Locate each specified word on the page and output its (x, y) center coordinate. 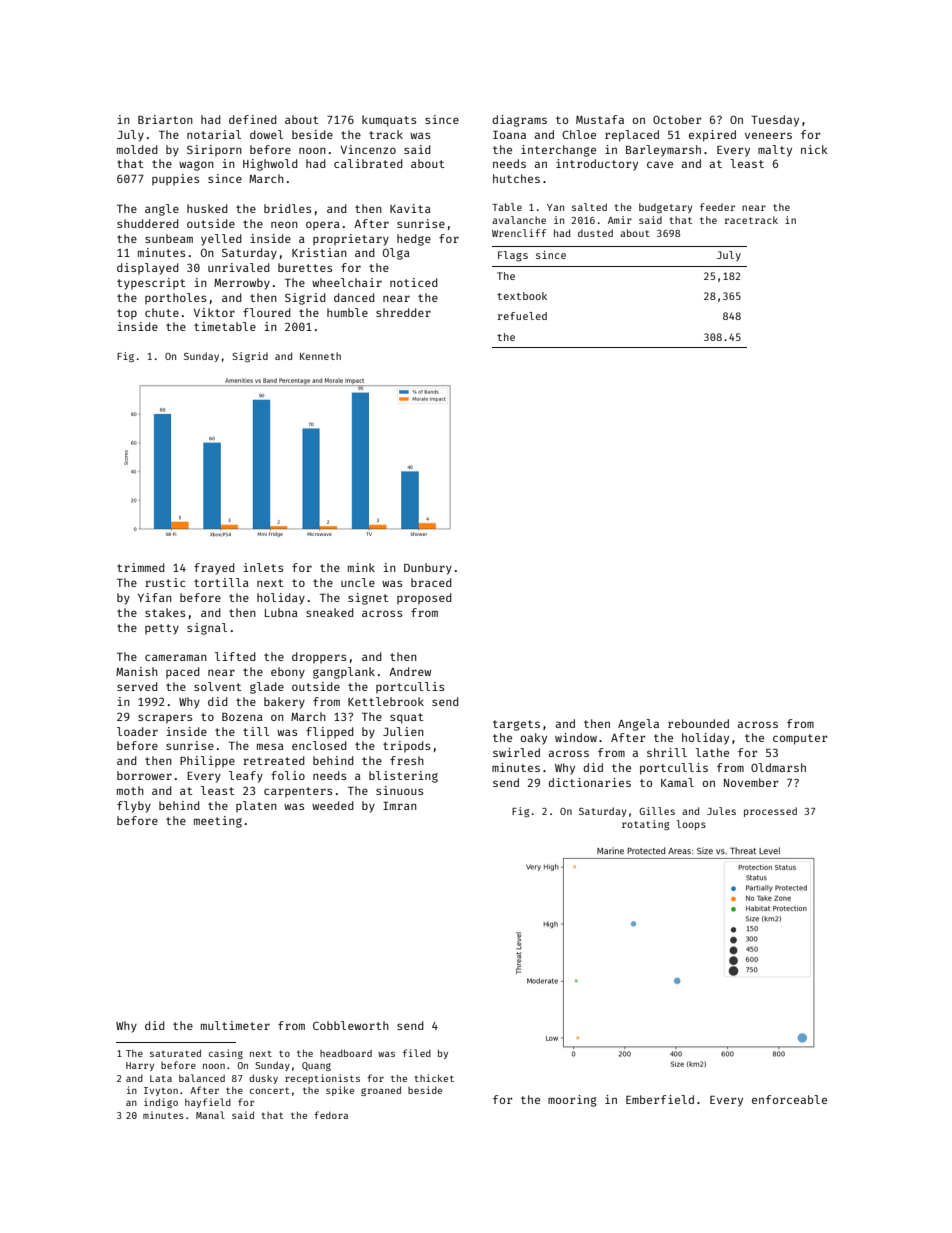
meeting (218, 822)
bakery (284, 703)
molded (137, 149)
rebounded (698, 723)
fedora (331, 1115)
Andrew (410, 671)
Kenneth (320, 356)
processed (770, 812)
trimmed (141, 567)
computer (800, 739)
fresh (407, 760)
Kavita (410, 208)
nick (814, 149)
